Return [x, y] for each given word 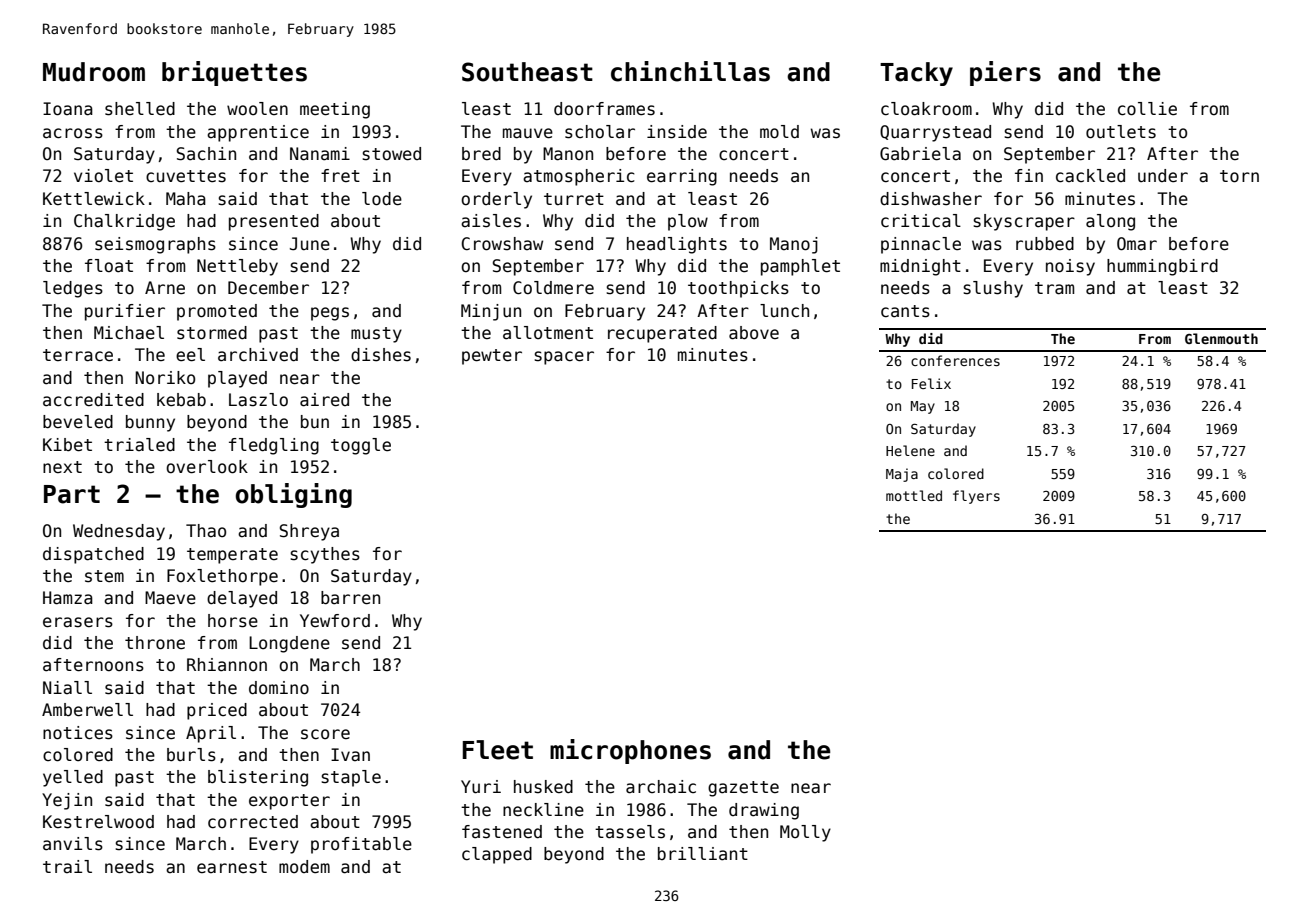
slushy [993, 289]
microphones [630, 751]
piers [1005, 73]
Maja [902, 475]
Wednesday [119, 532]
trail [67, 867]
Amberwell [87, 710]
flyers [976, 497]
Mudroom [94, 72]
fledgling [274, 446]
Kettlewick [94, 199]
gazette [743, 789]
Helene [910, 450]
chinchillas [690, 71]
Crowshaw [502, 244]
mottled [914, 495]
